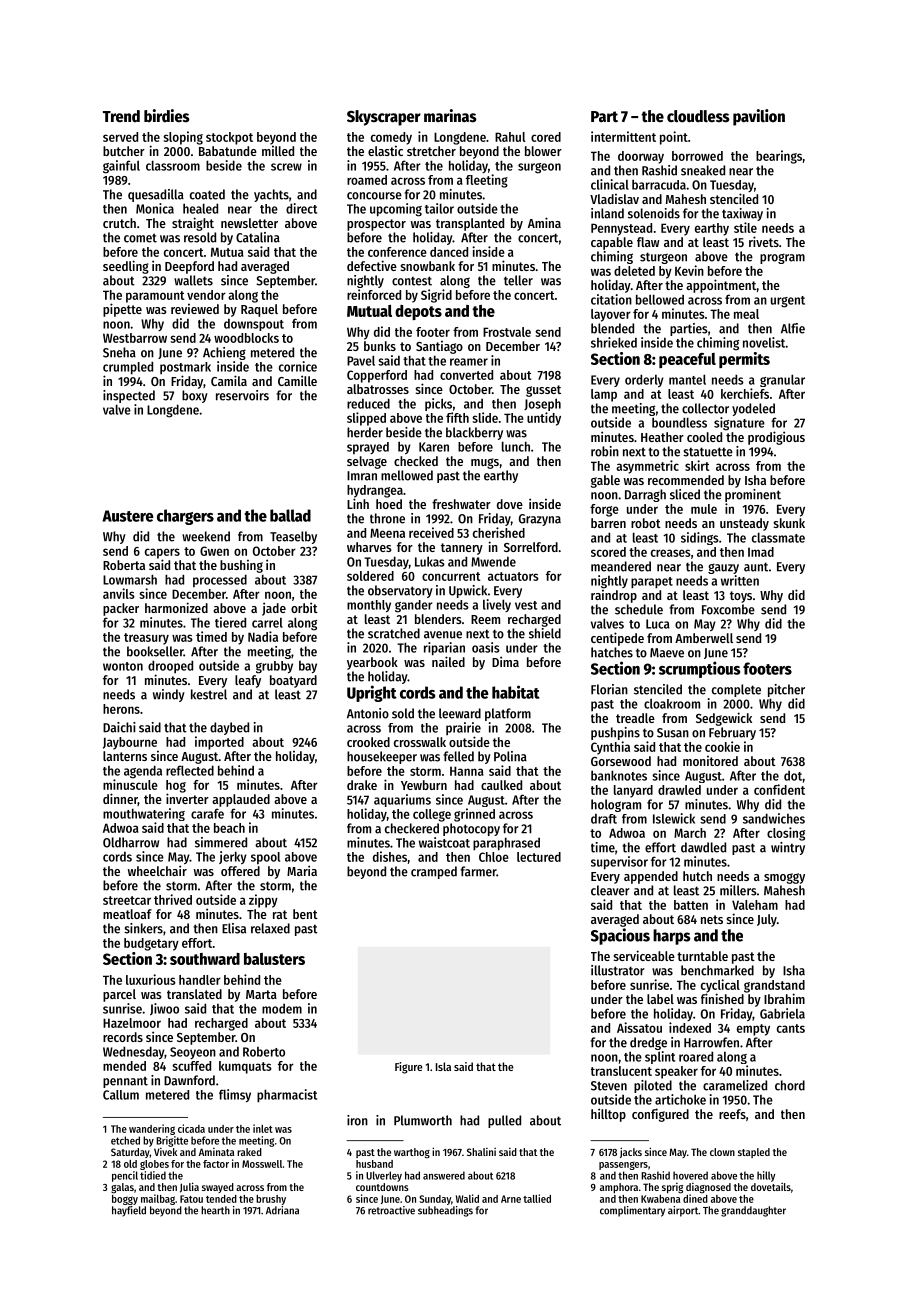 The image size is (908, 1316). What do you see at coordinates (728, 609) in the screenshot?
I see `Foxcombe` at bounding box center [728, 609].
